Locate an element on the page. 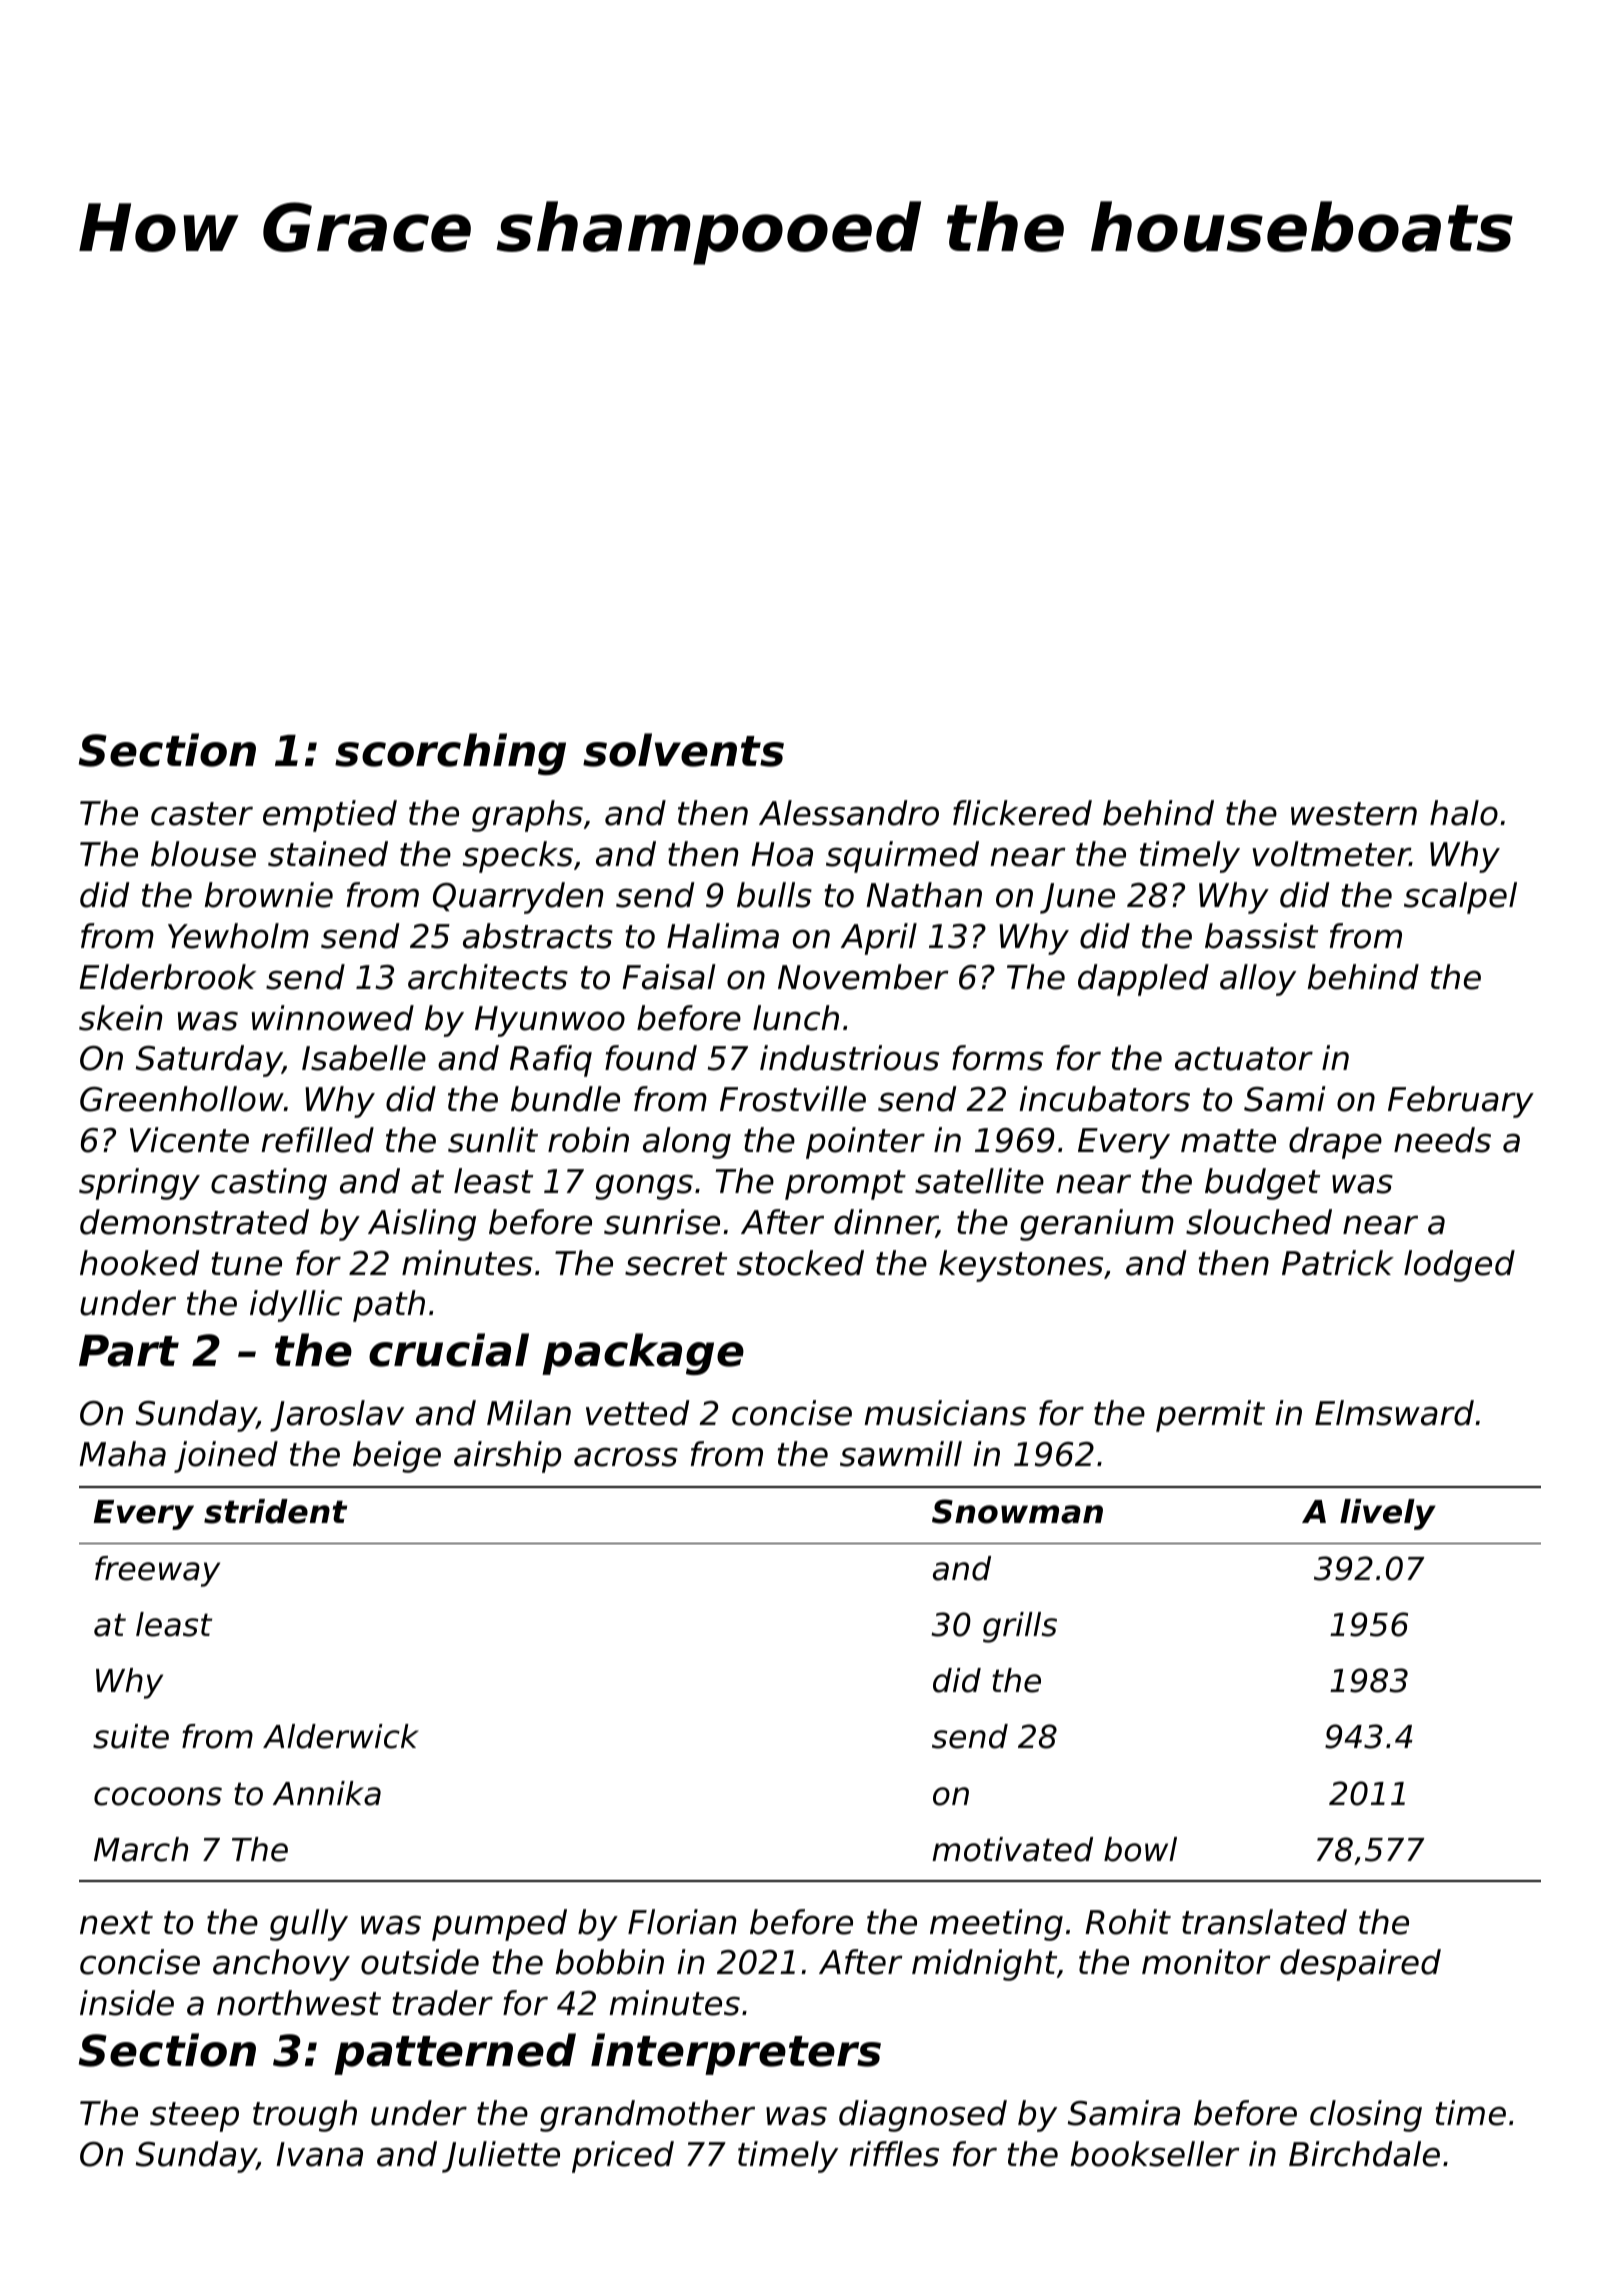 This document has height=2292, width=1620. freeway is located at coordinates (157, 1571).
